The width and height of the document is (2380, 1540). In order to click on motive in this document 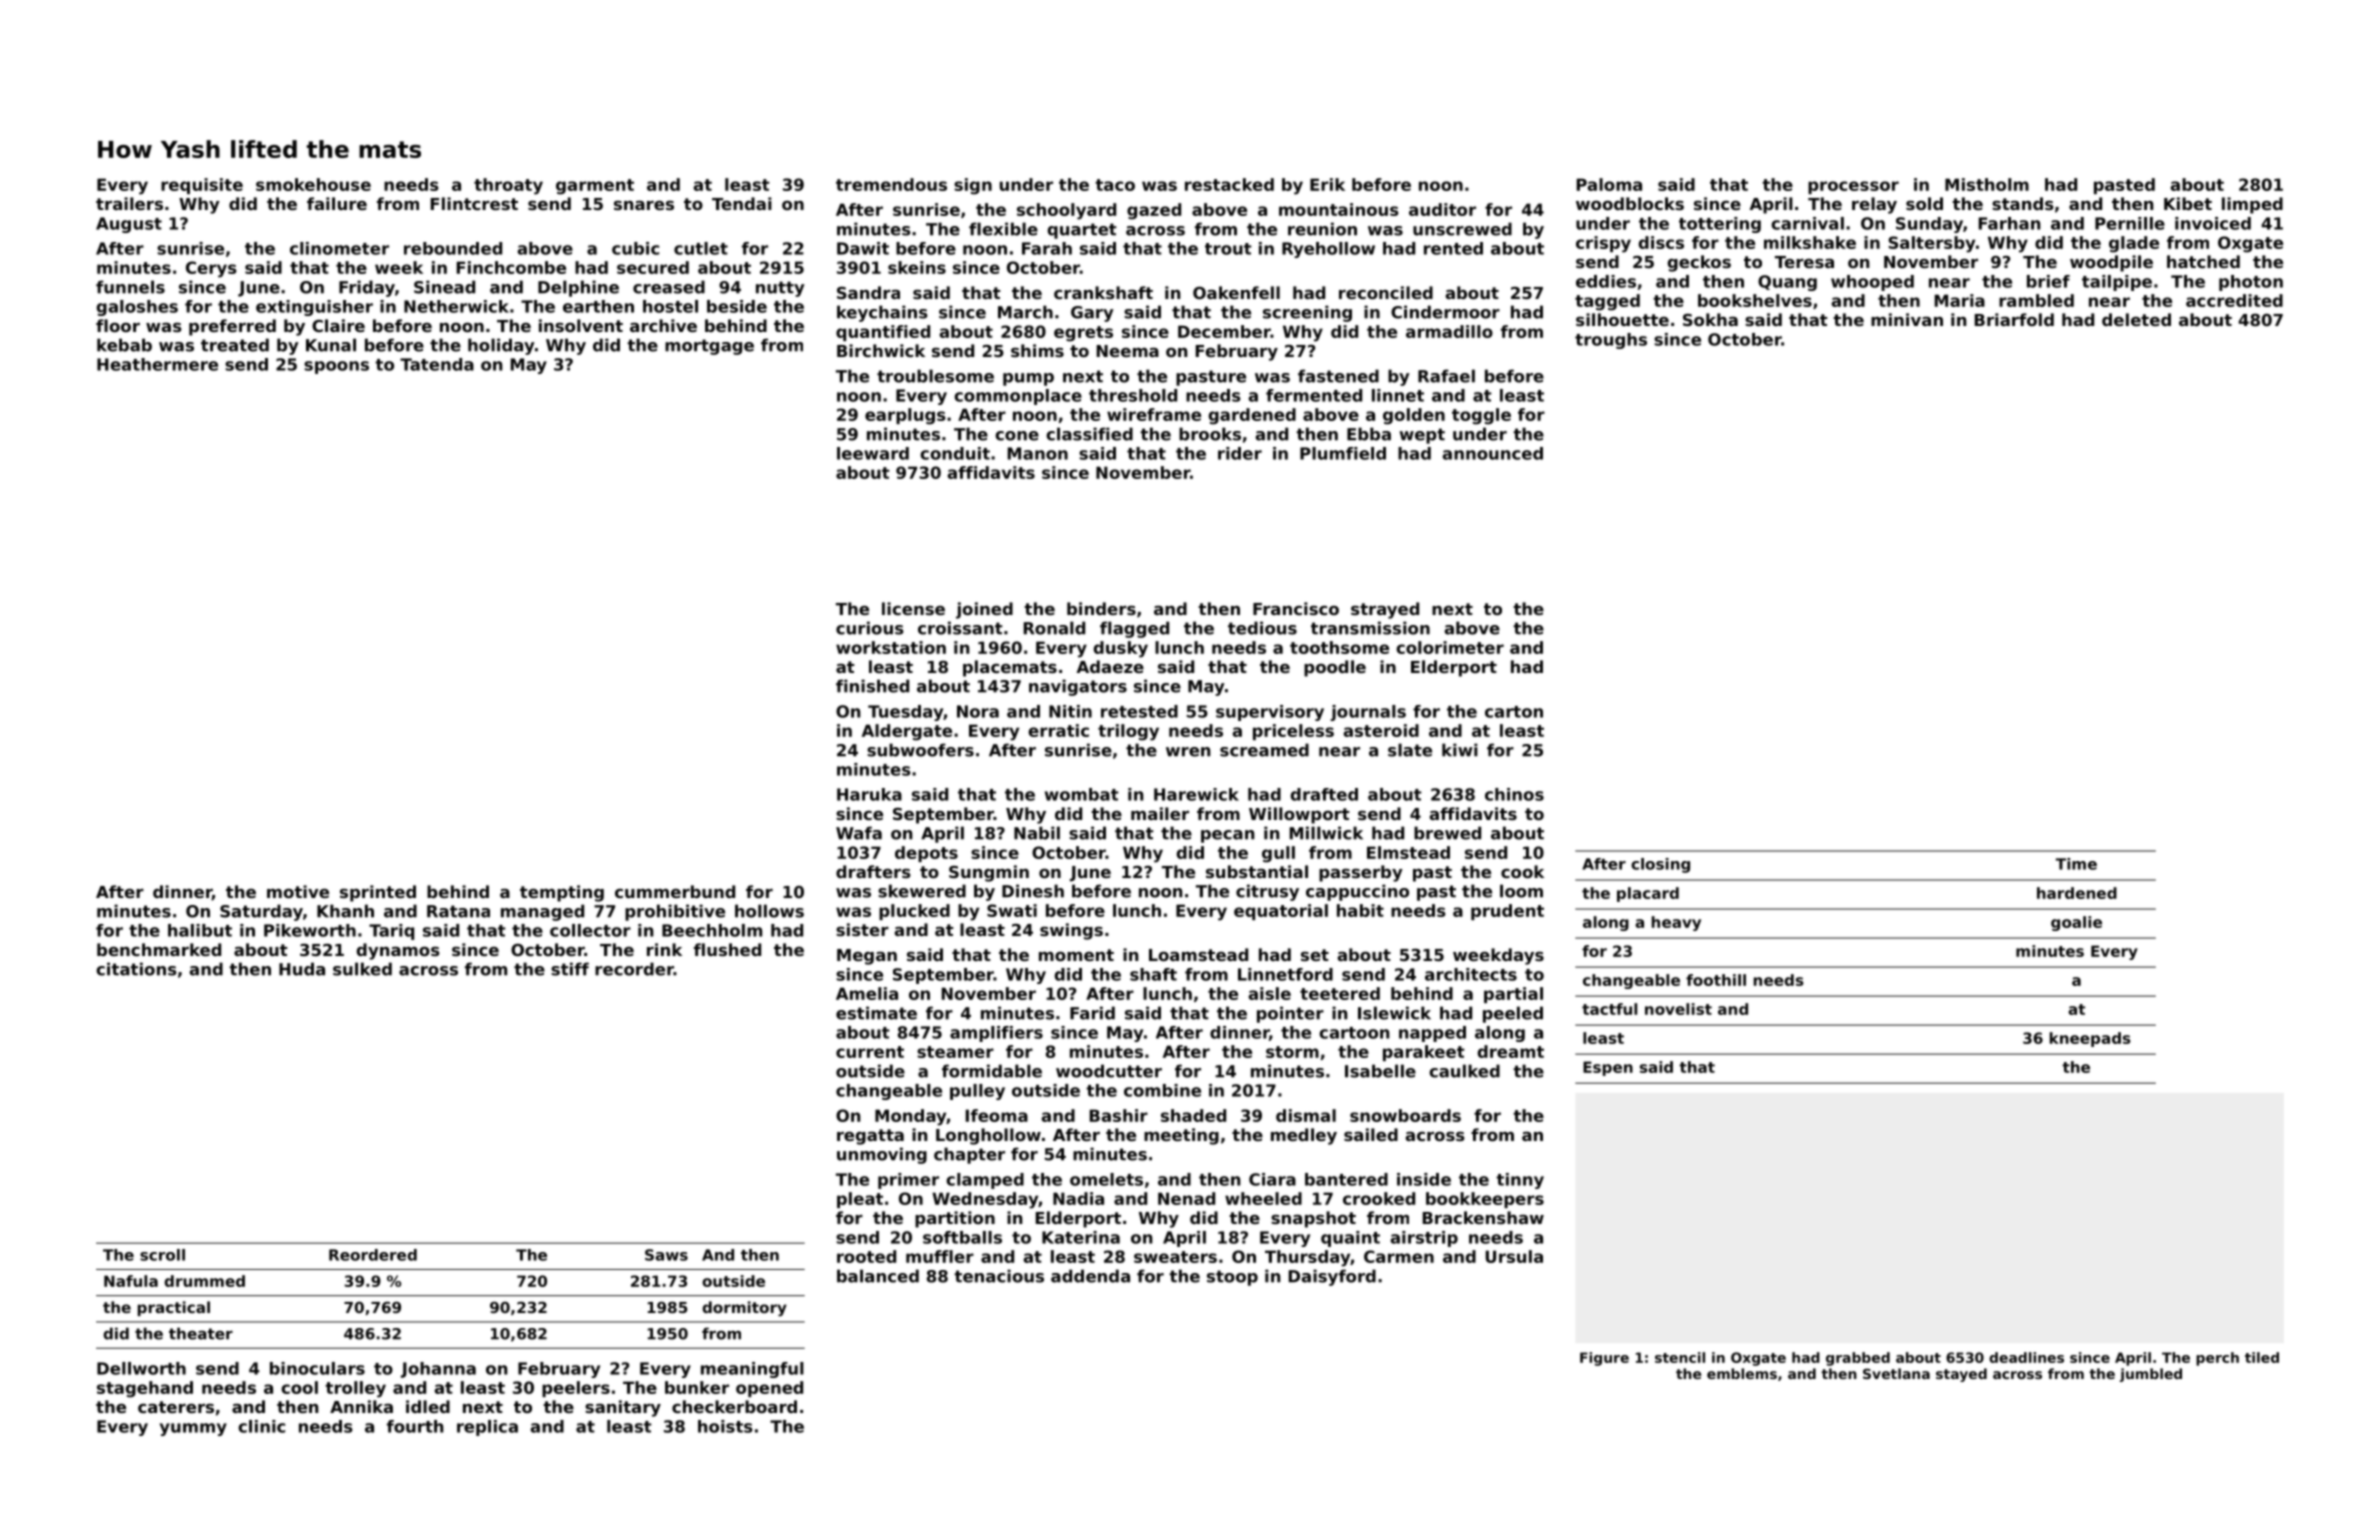, I will do `click(298, 891)`.
